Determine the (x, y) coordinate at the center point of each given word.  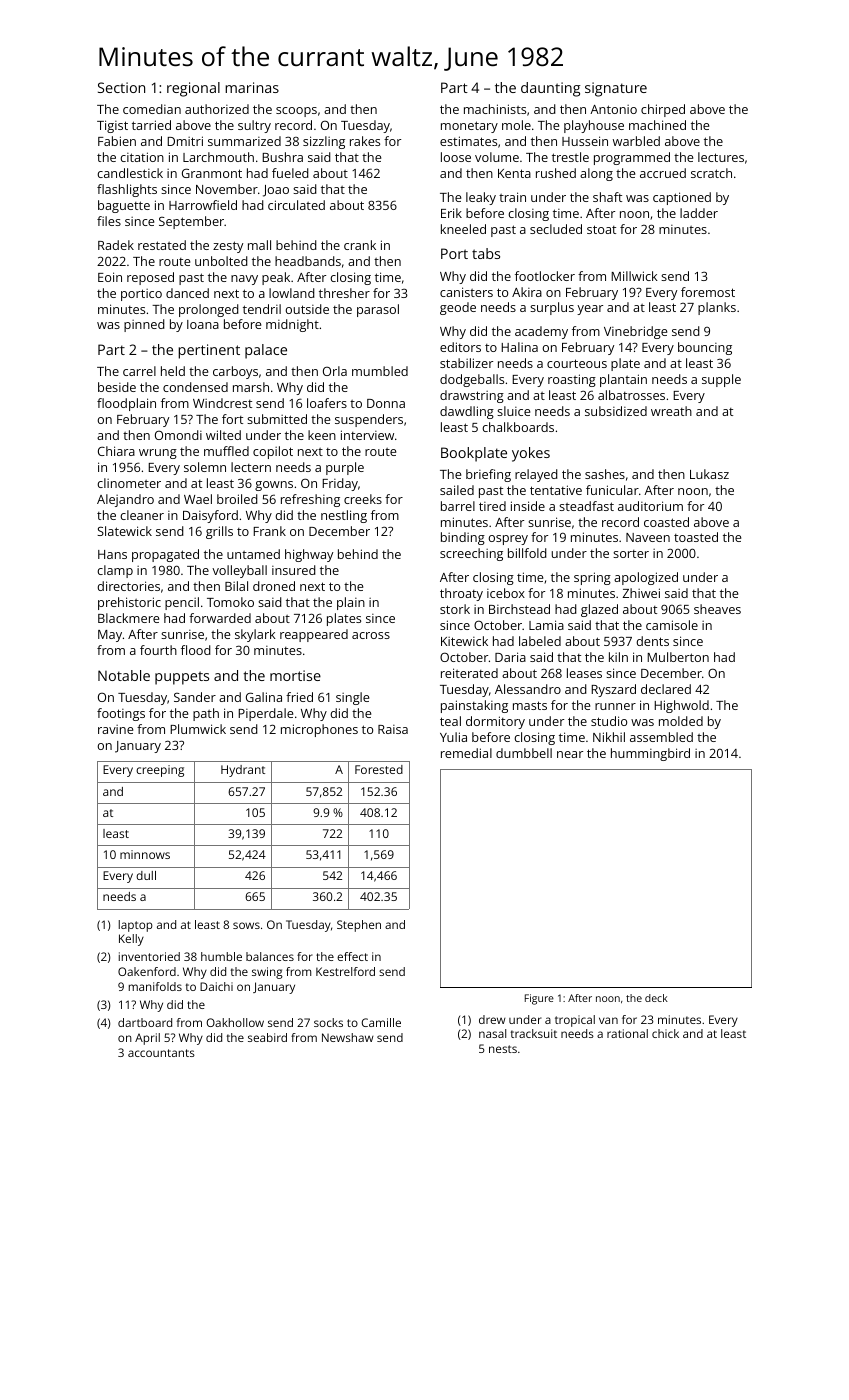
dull (146, 875)
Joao (276, 191)
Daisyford (210, 516)
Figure (539, 999)
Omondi (178, 435)
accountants (161, 1053)
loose (456, 157)
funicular (612, 490)
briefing (488, 475)
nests (503, 1049)
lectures (721, 157)
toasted (696, 537)
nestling (344, 516)
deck (656, 998)
